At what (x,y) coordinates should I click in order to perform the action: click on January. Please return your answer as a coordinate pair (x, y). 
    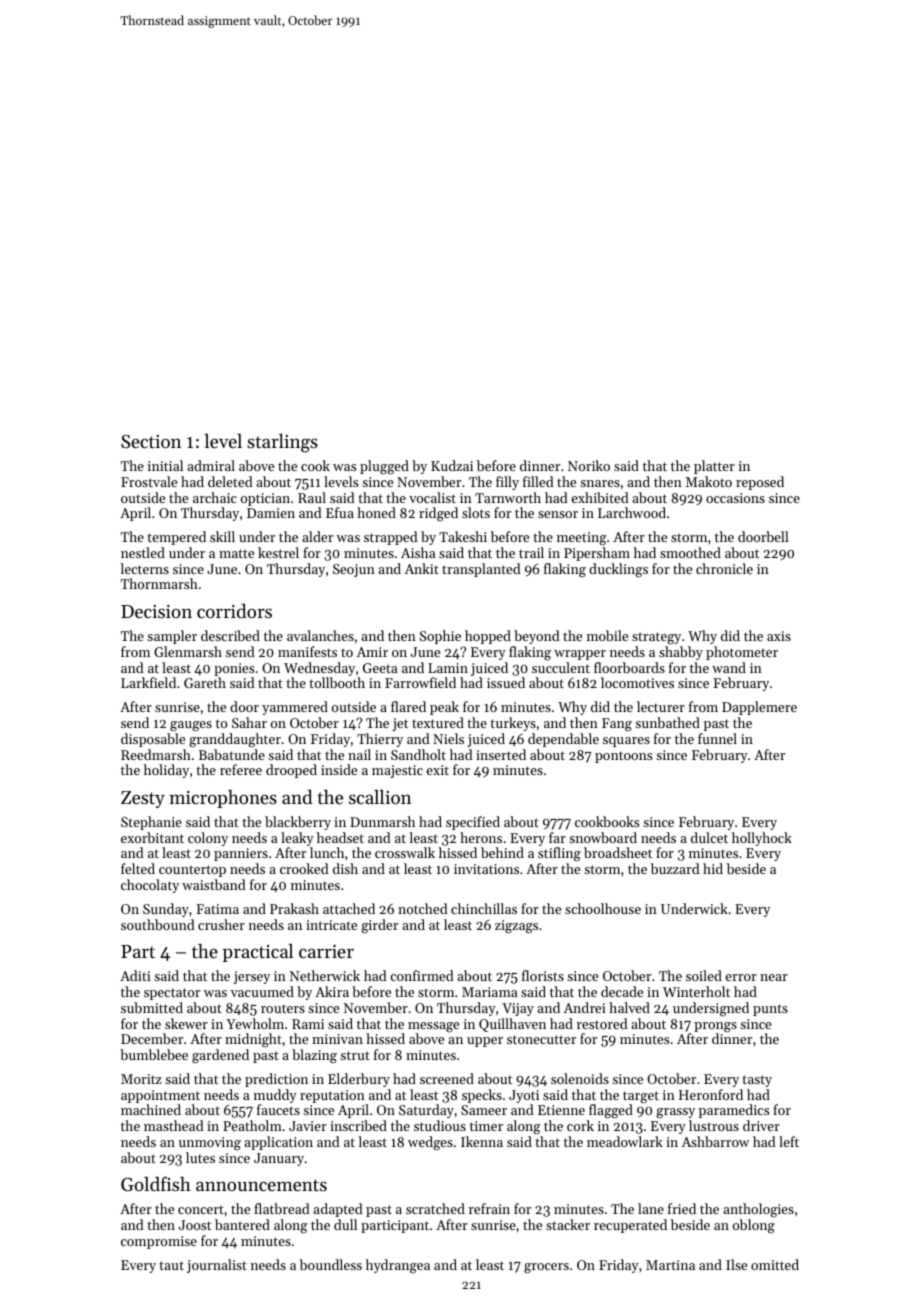
    Looking at the image, I should click on (279, 1159).
